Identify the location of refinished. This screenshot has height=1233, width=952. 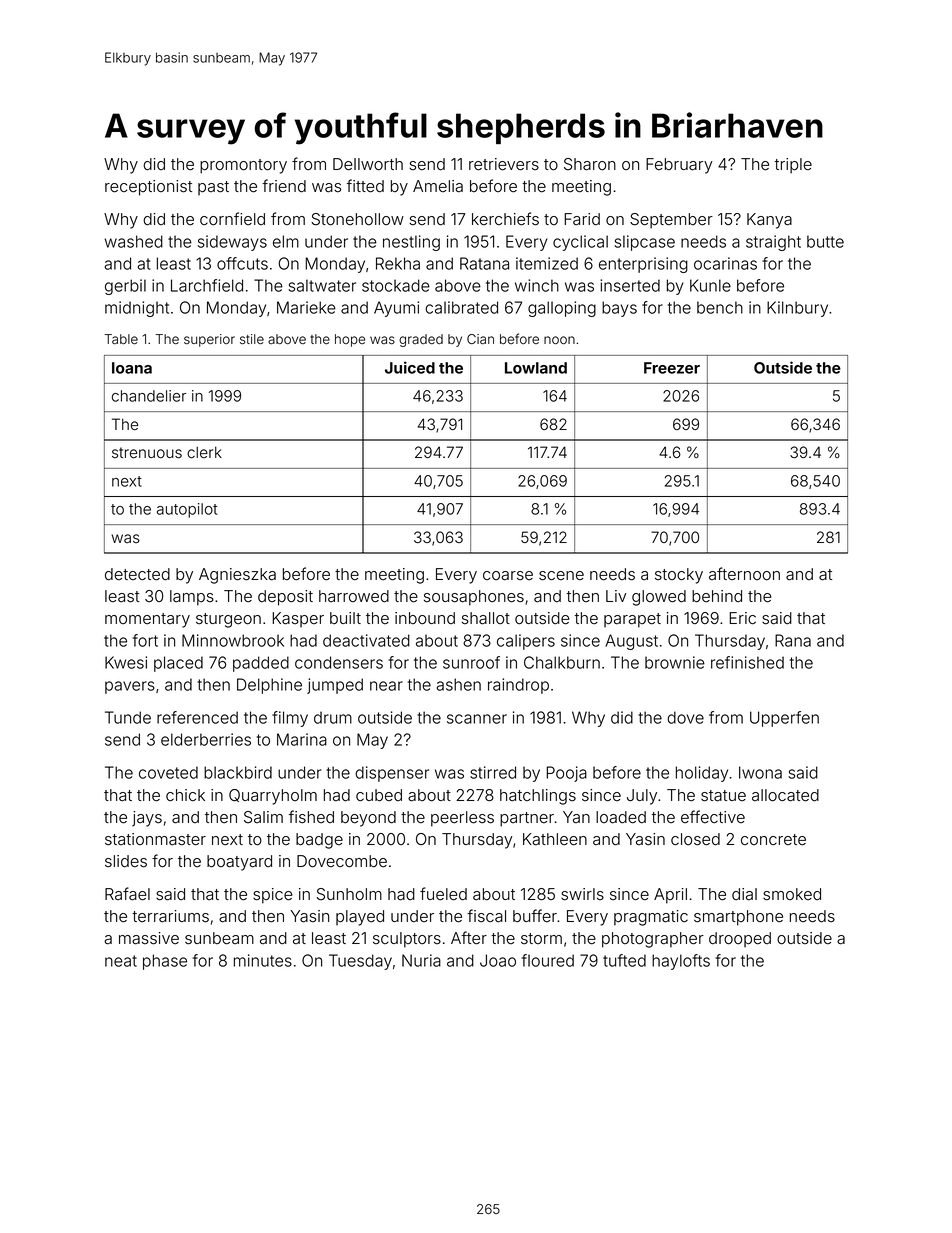
(747, 662).
